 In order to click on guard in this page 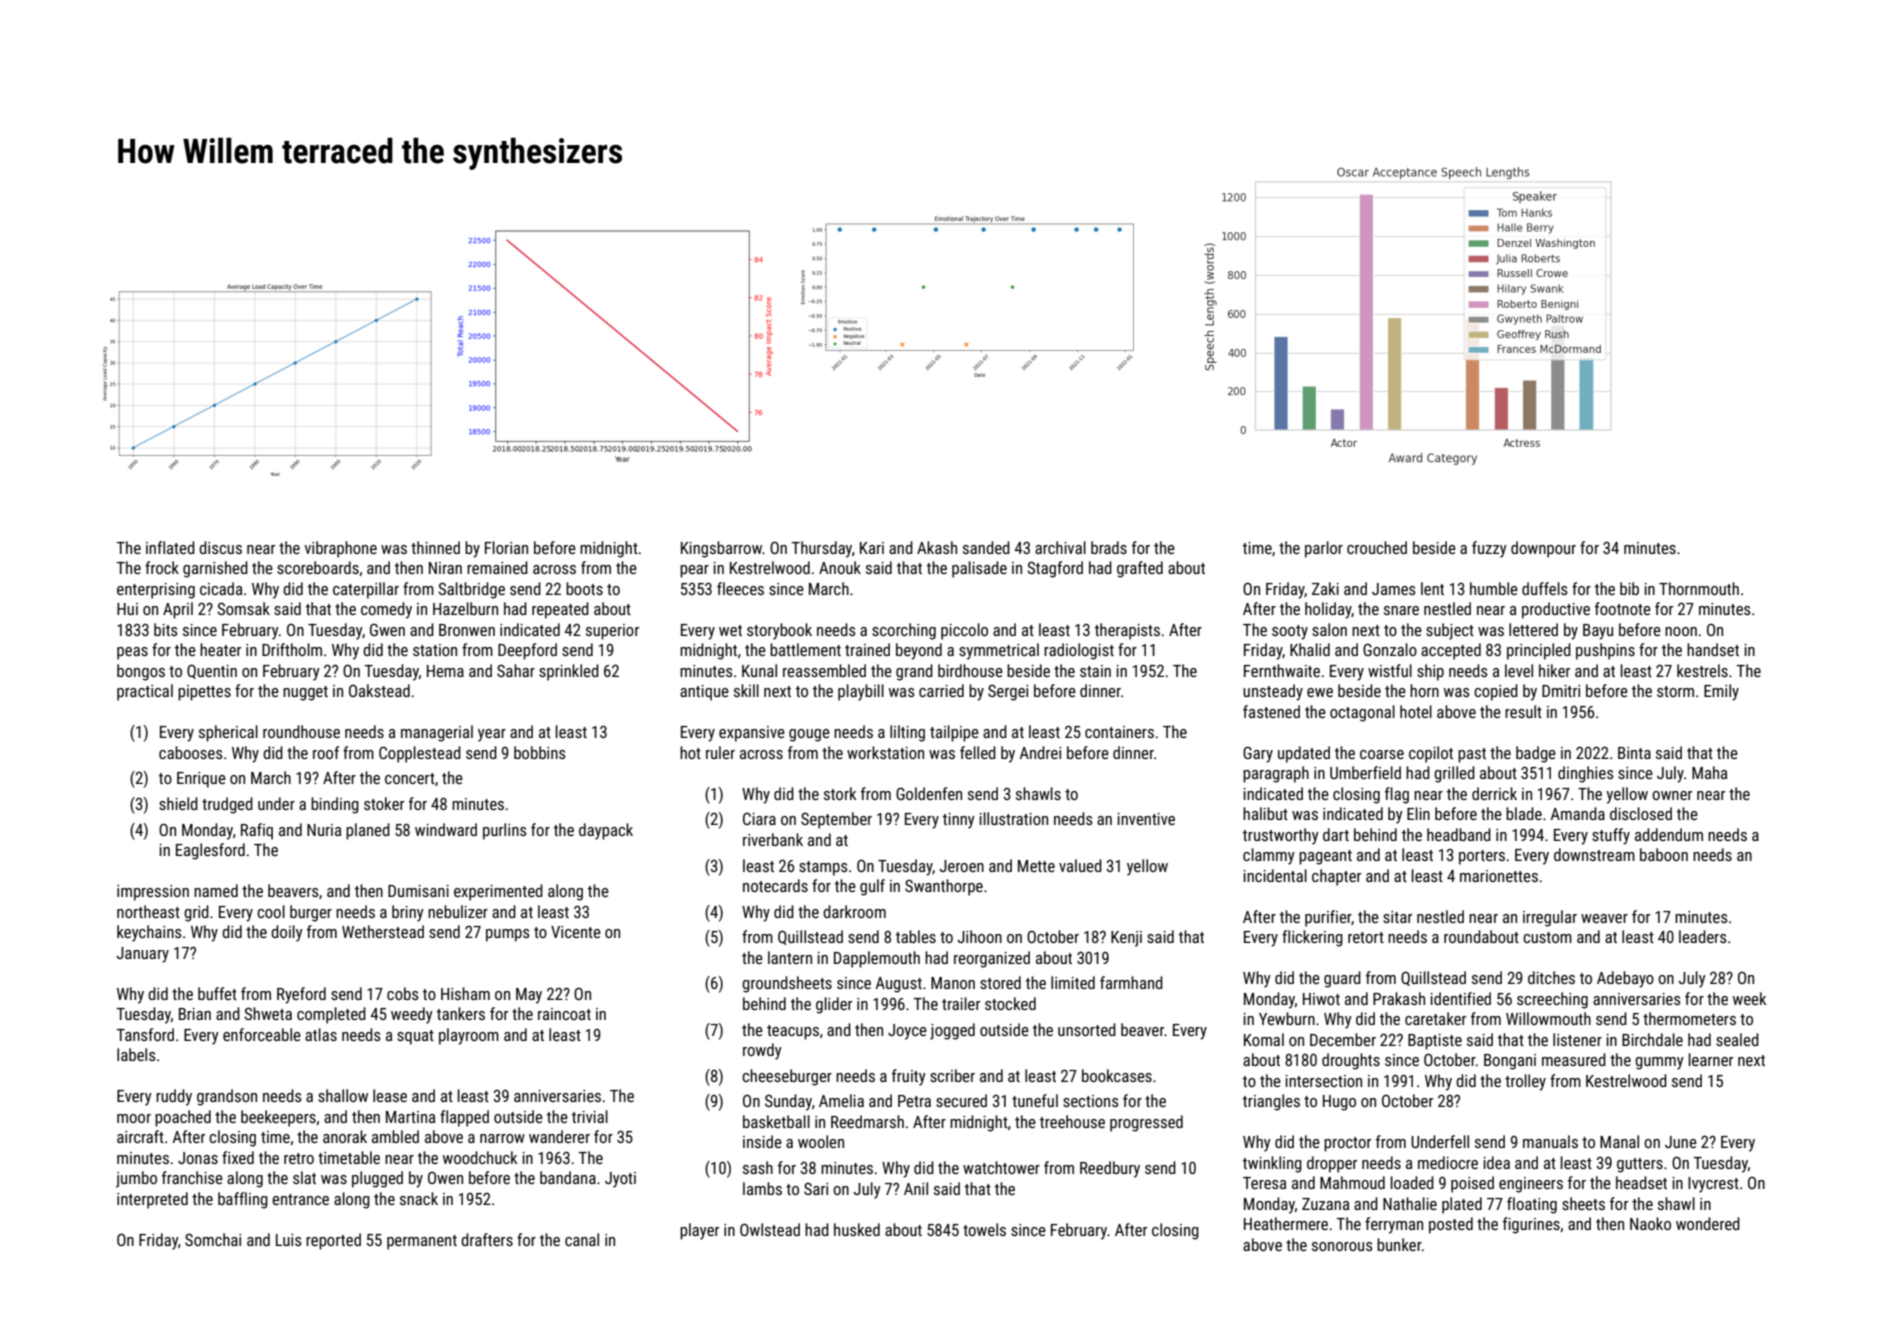, I will do `click(1342, 979)`.
